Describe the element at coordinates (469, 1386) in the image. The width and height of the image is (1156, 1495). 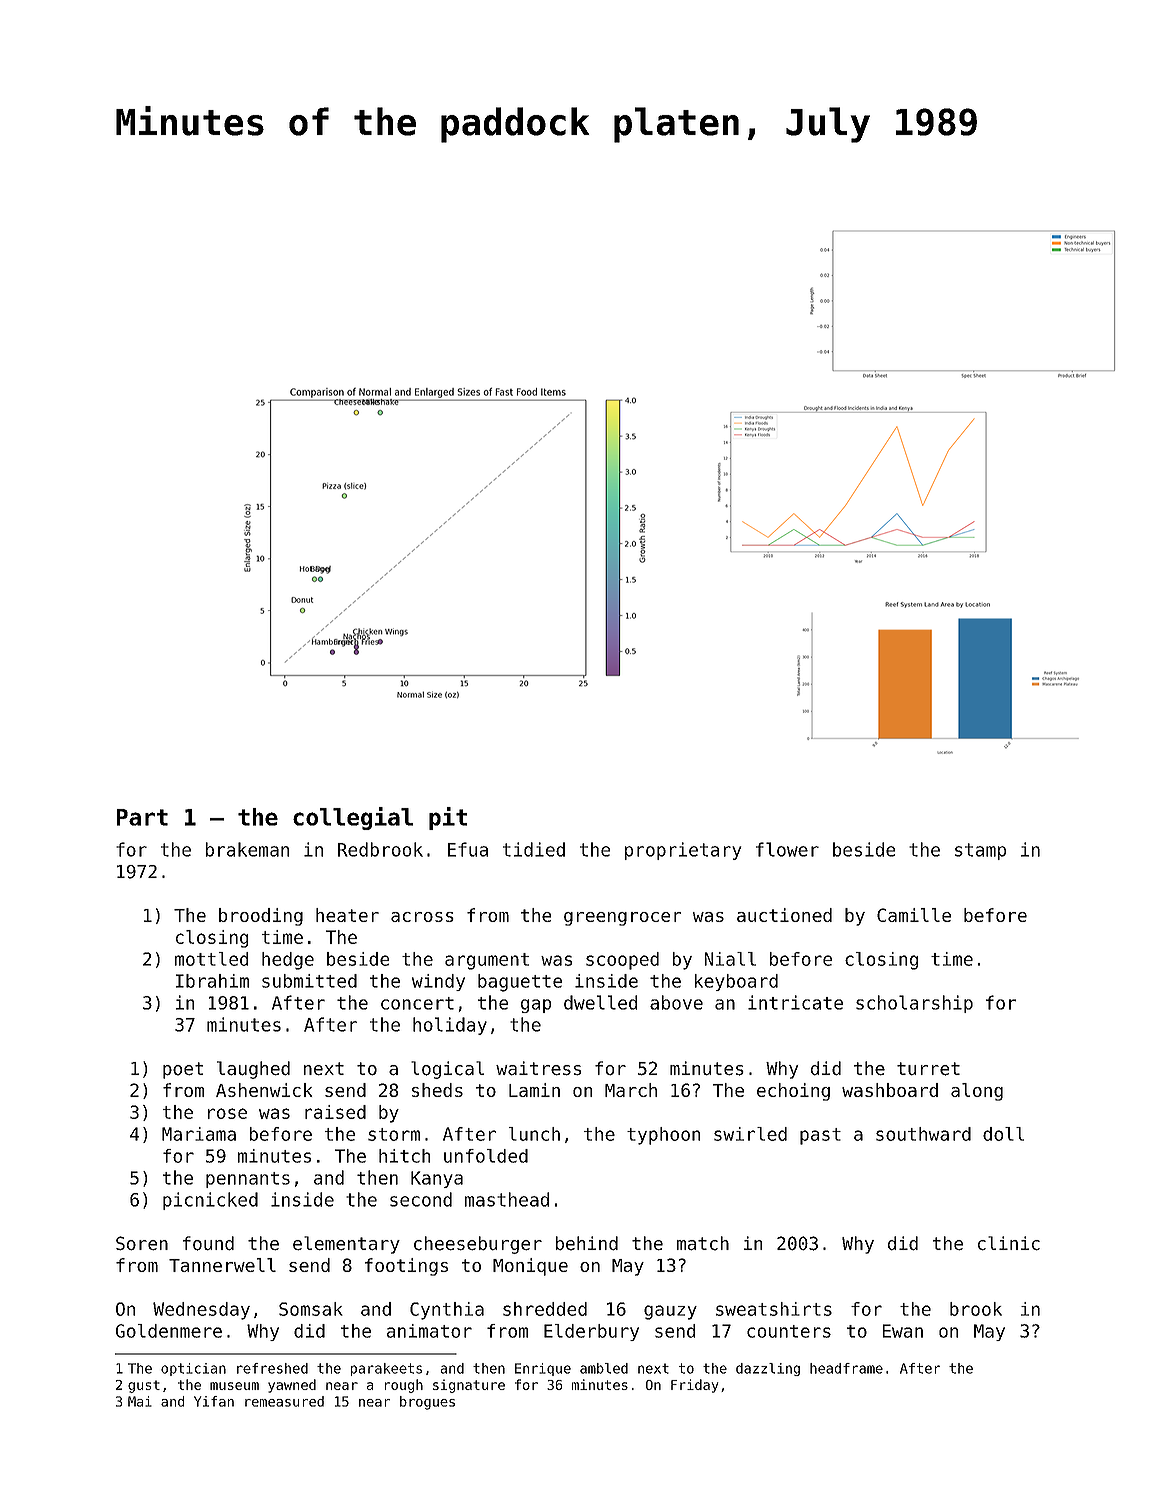
I see `signature` at that location.
